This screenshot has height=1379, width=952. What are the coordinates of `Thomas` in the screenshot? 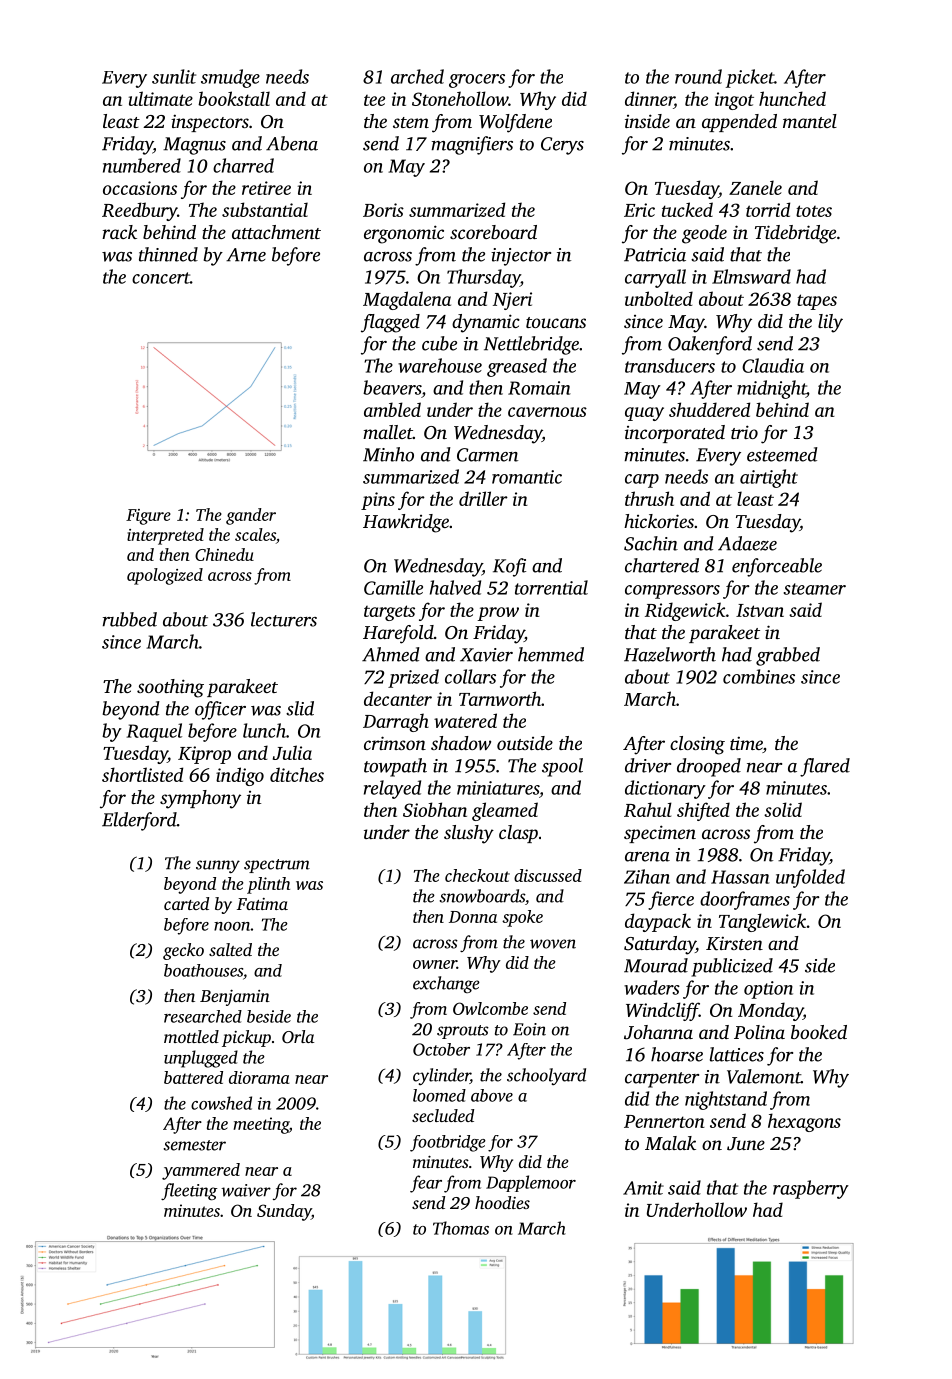 It's located at (461, 1228).
